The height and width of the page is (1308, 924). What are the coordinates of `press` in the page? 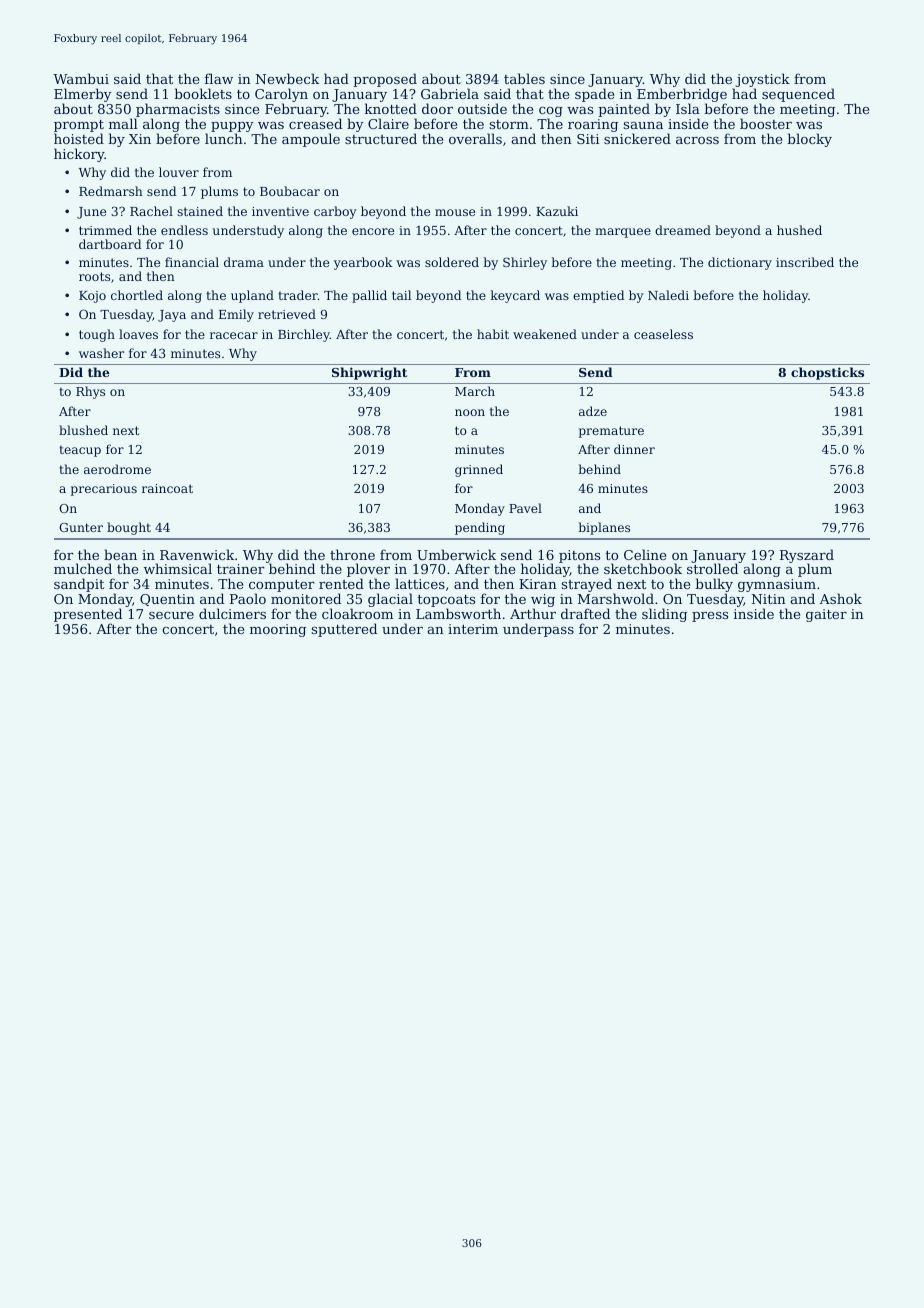 It's located at (710, 617).
